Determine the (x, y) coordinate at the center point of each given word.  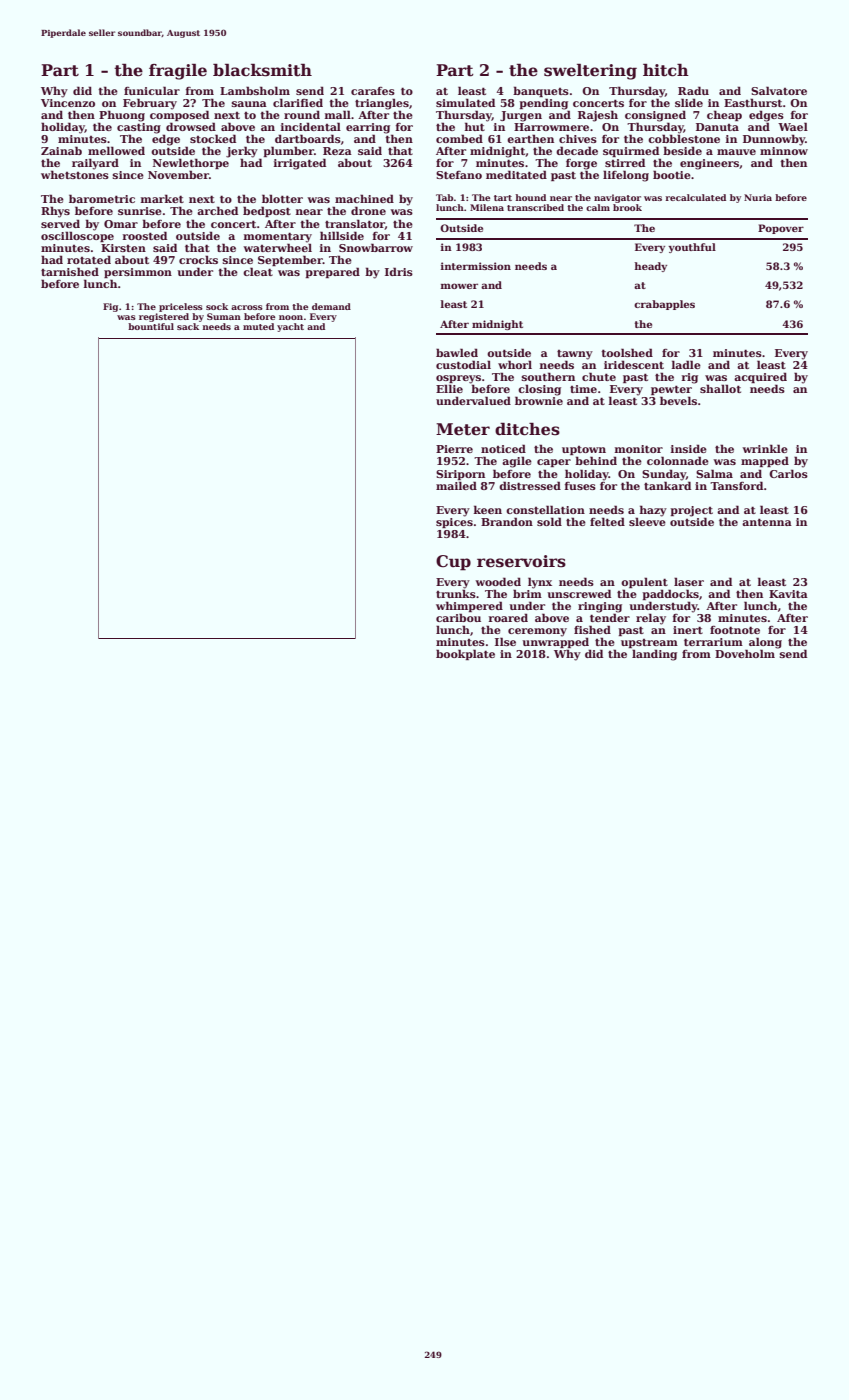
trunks (456, 593)
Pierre (454, 449)
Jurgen (521, 116)
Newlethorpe (191, 163)
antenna (767, 522)
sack (188, 326)
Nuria (758, 197)
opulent (644, 582)
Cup (453, 563)
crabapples (664, 305)
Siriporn (460, 475)
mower (459, 286)
